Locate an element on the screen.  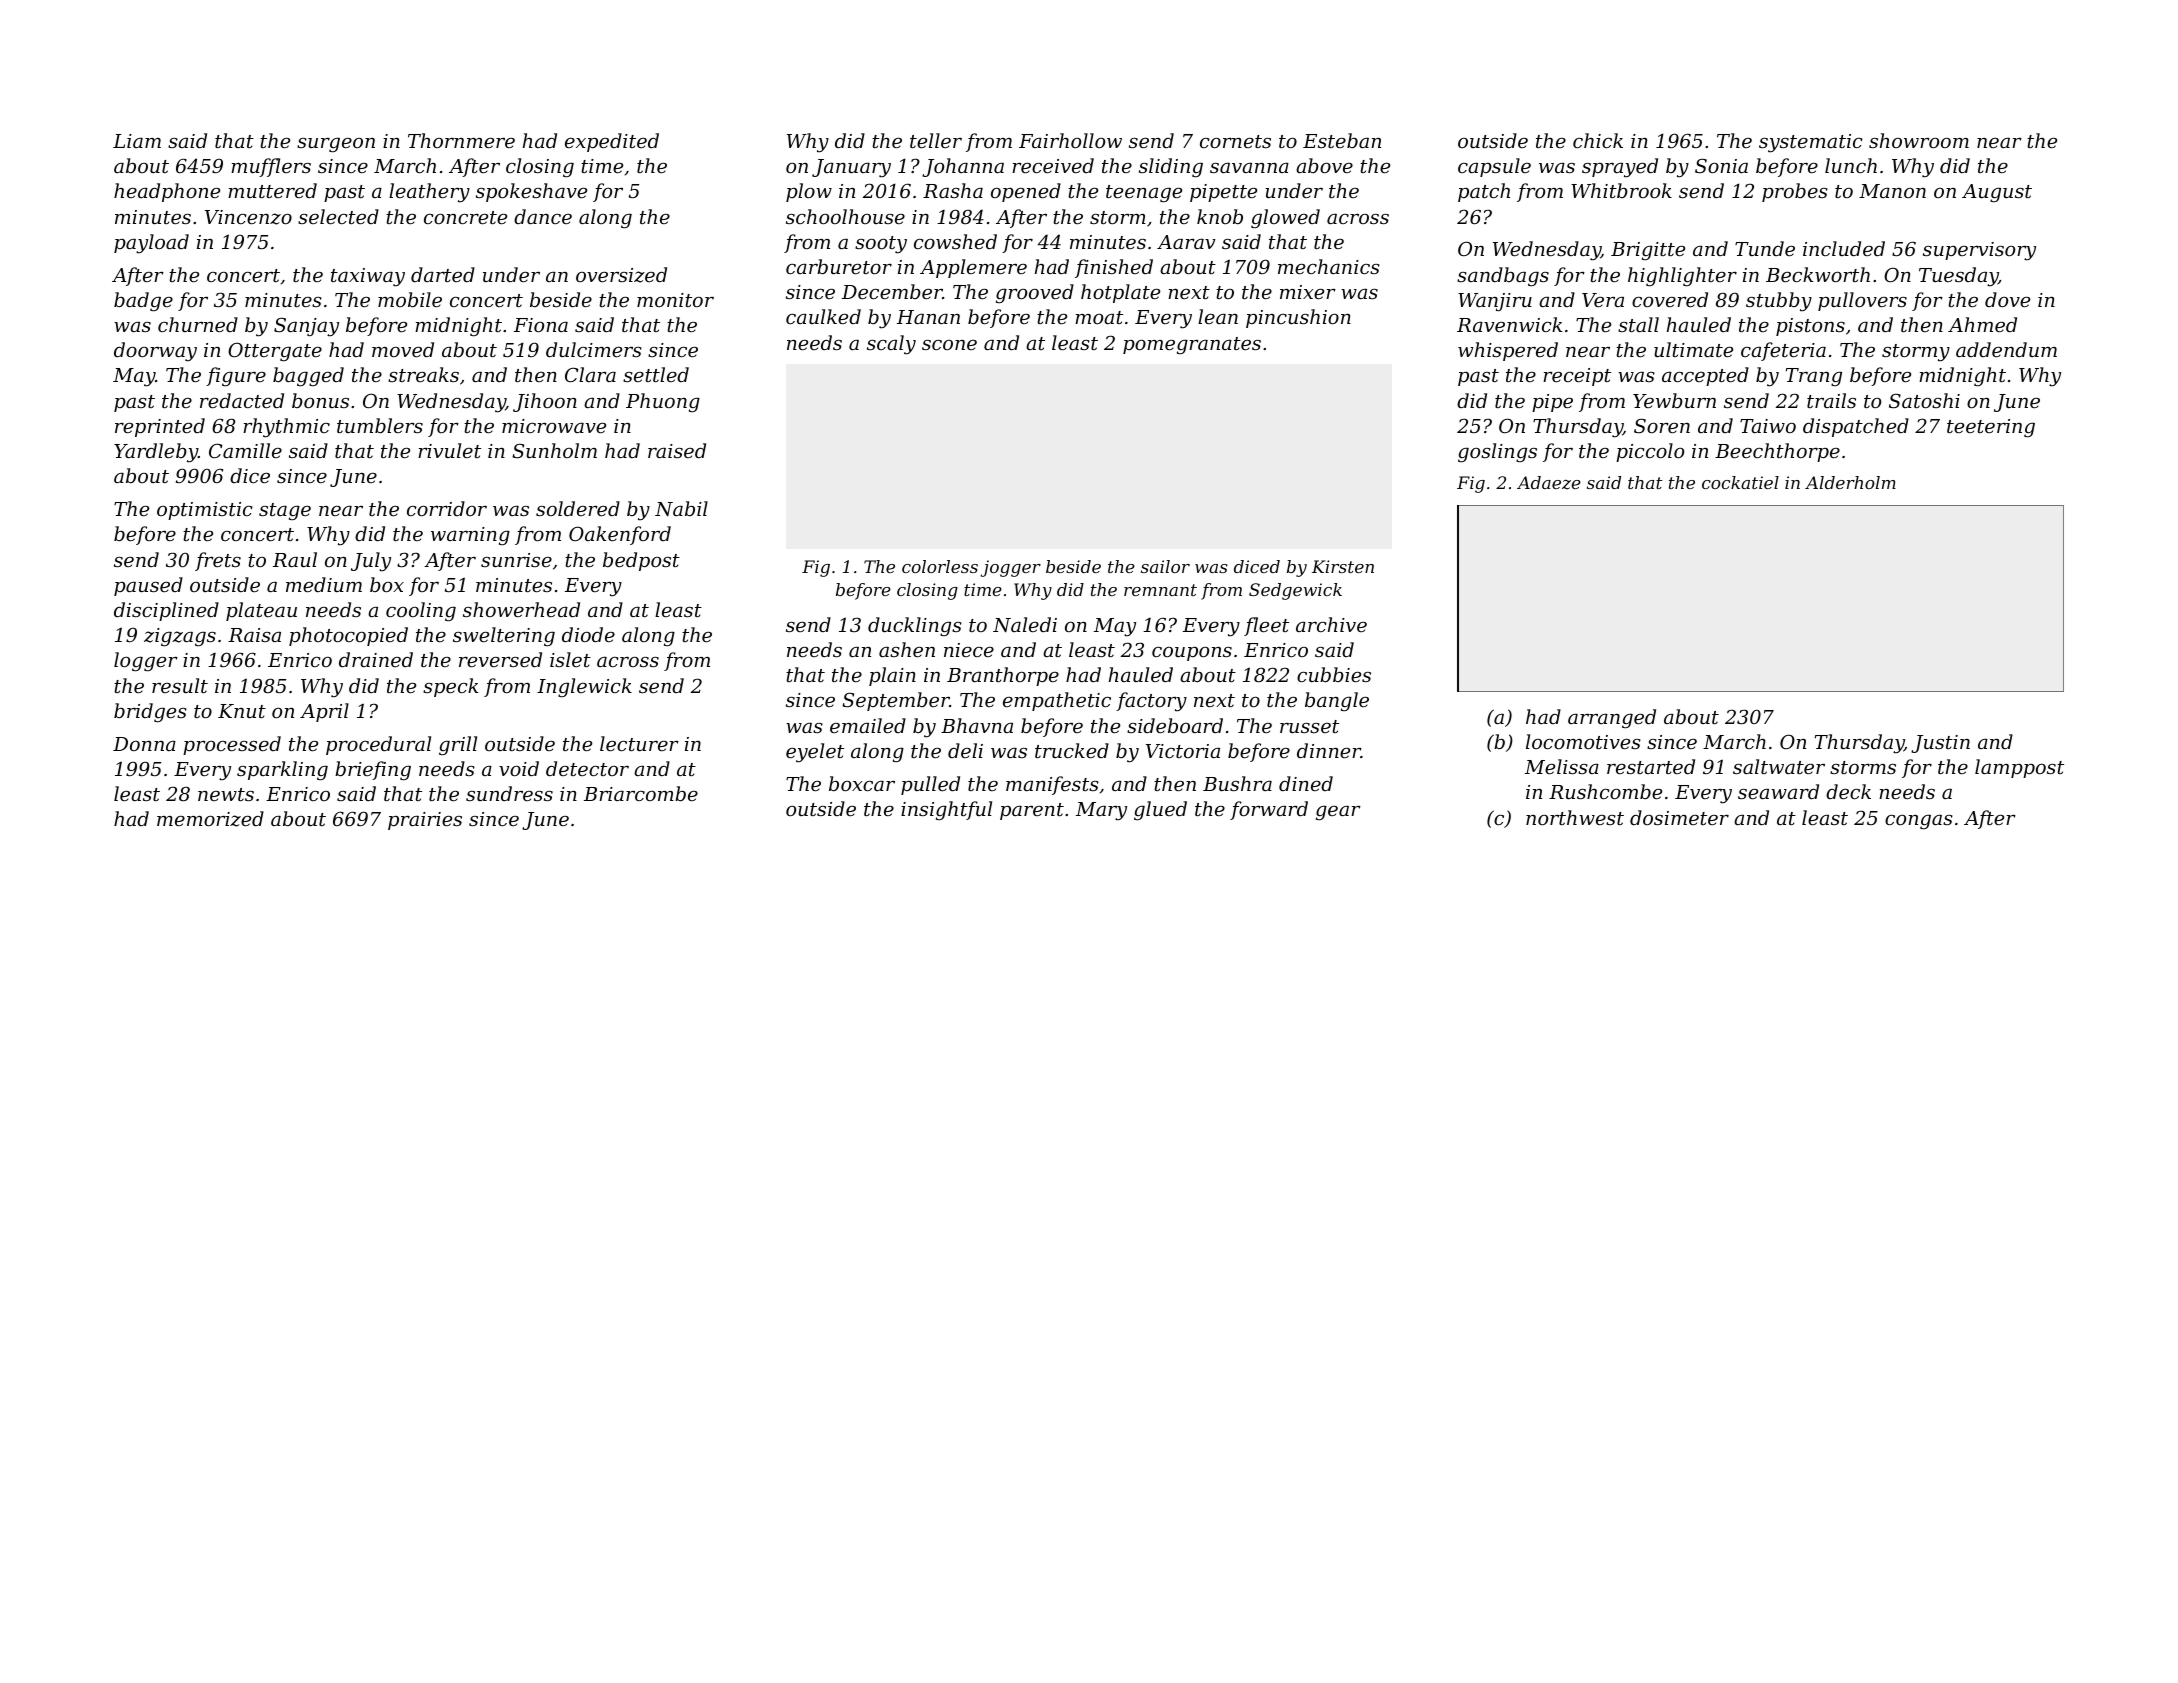
Thornmere is located at coordinates (461, 140).
